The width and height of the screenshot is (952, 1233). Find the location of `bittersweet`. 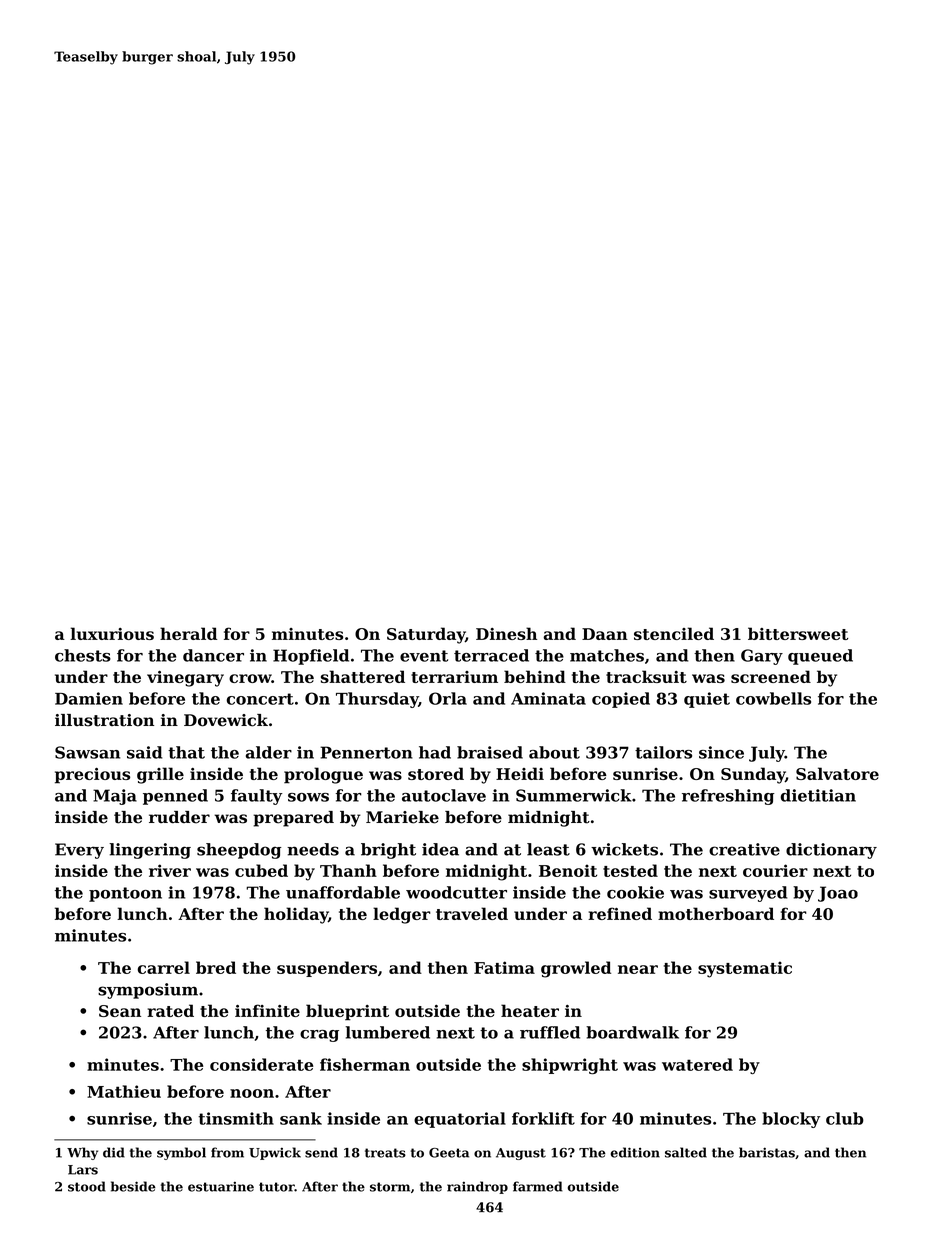

bittersweet is located at coordinates (798, 633).
